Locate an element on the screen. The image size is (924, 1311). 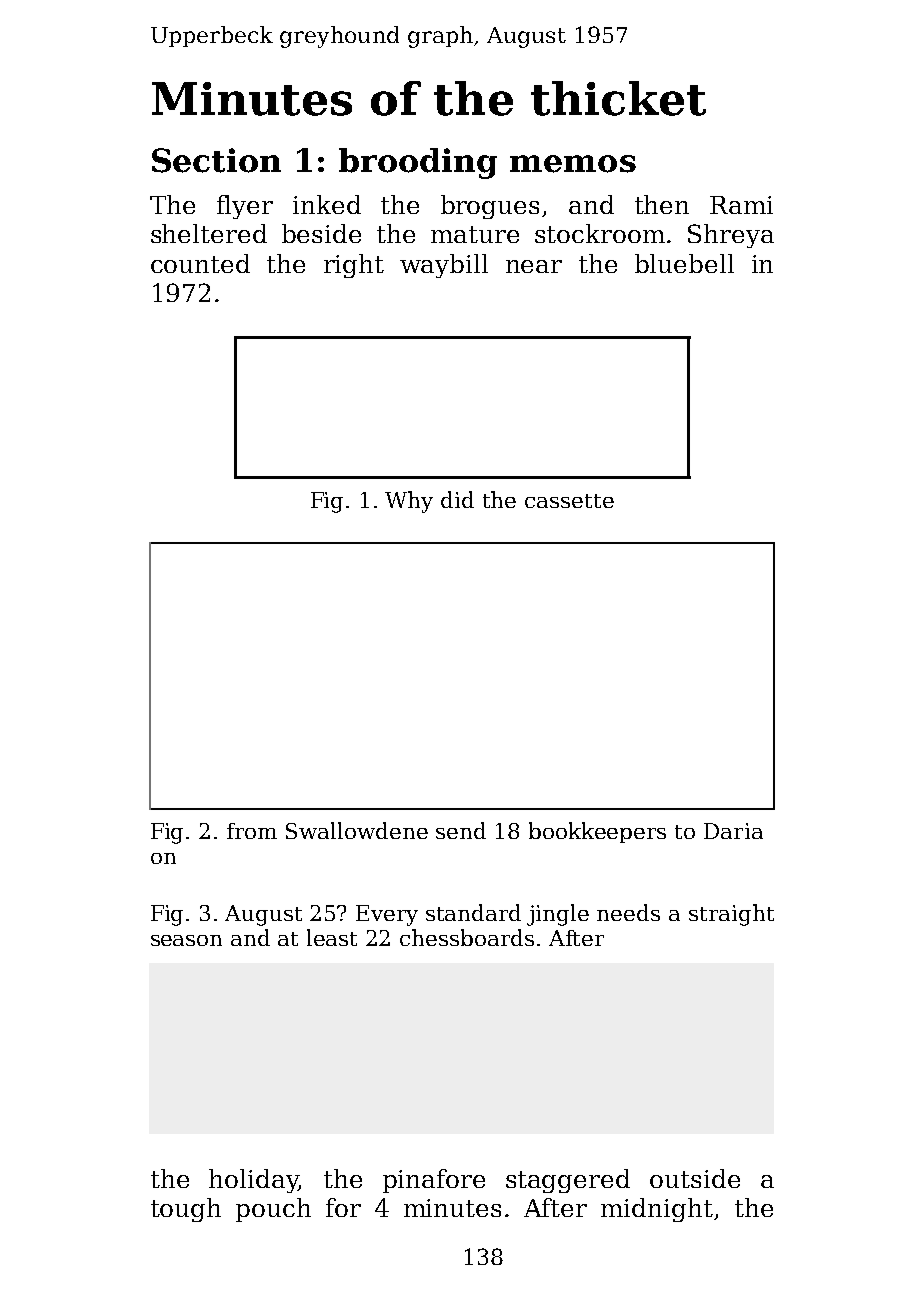
tough is located at coordinates (186, 1210).
